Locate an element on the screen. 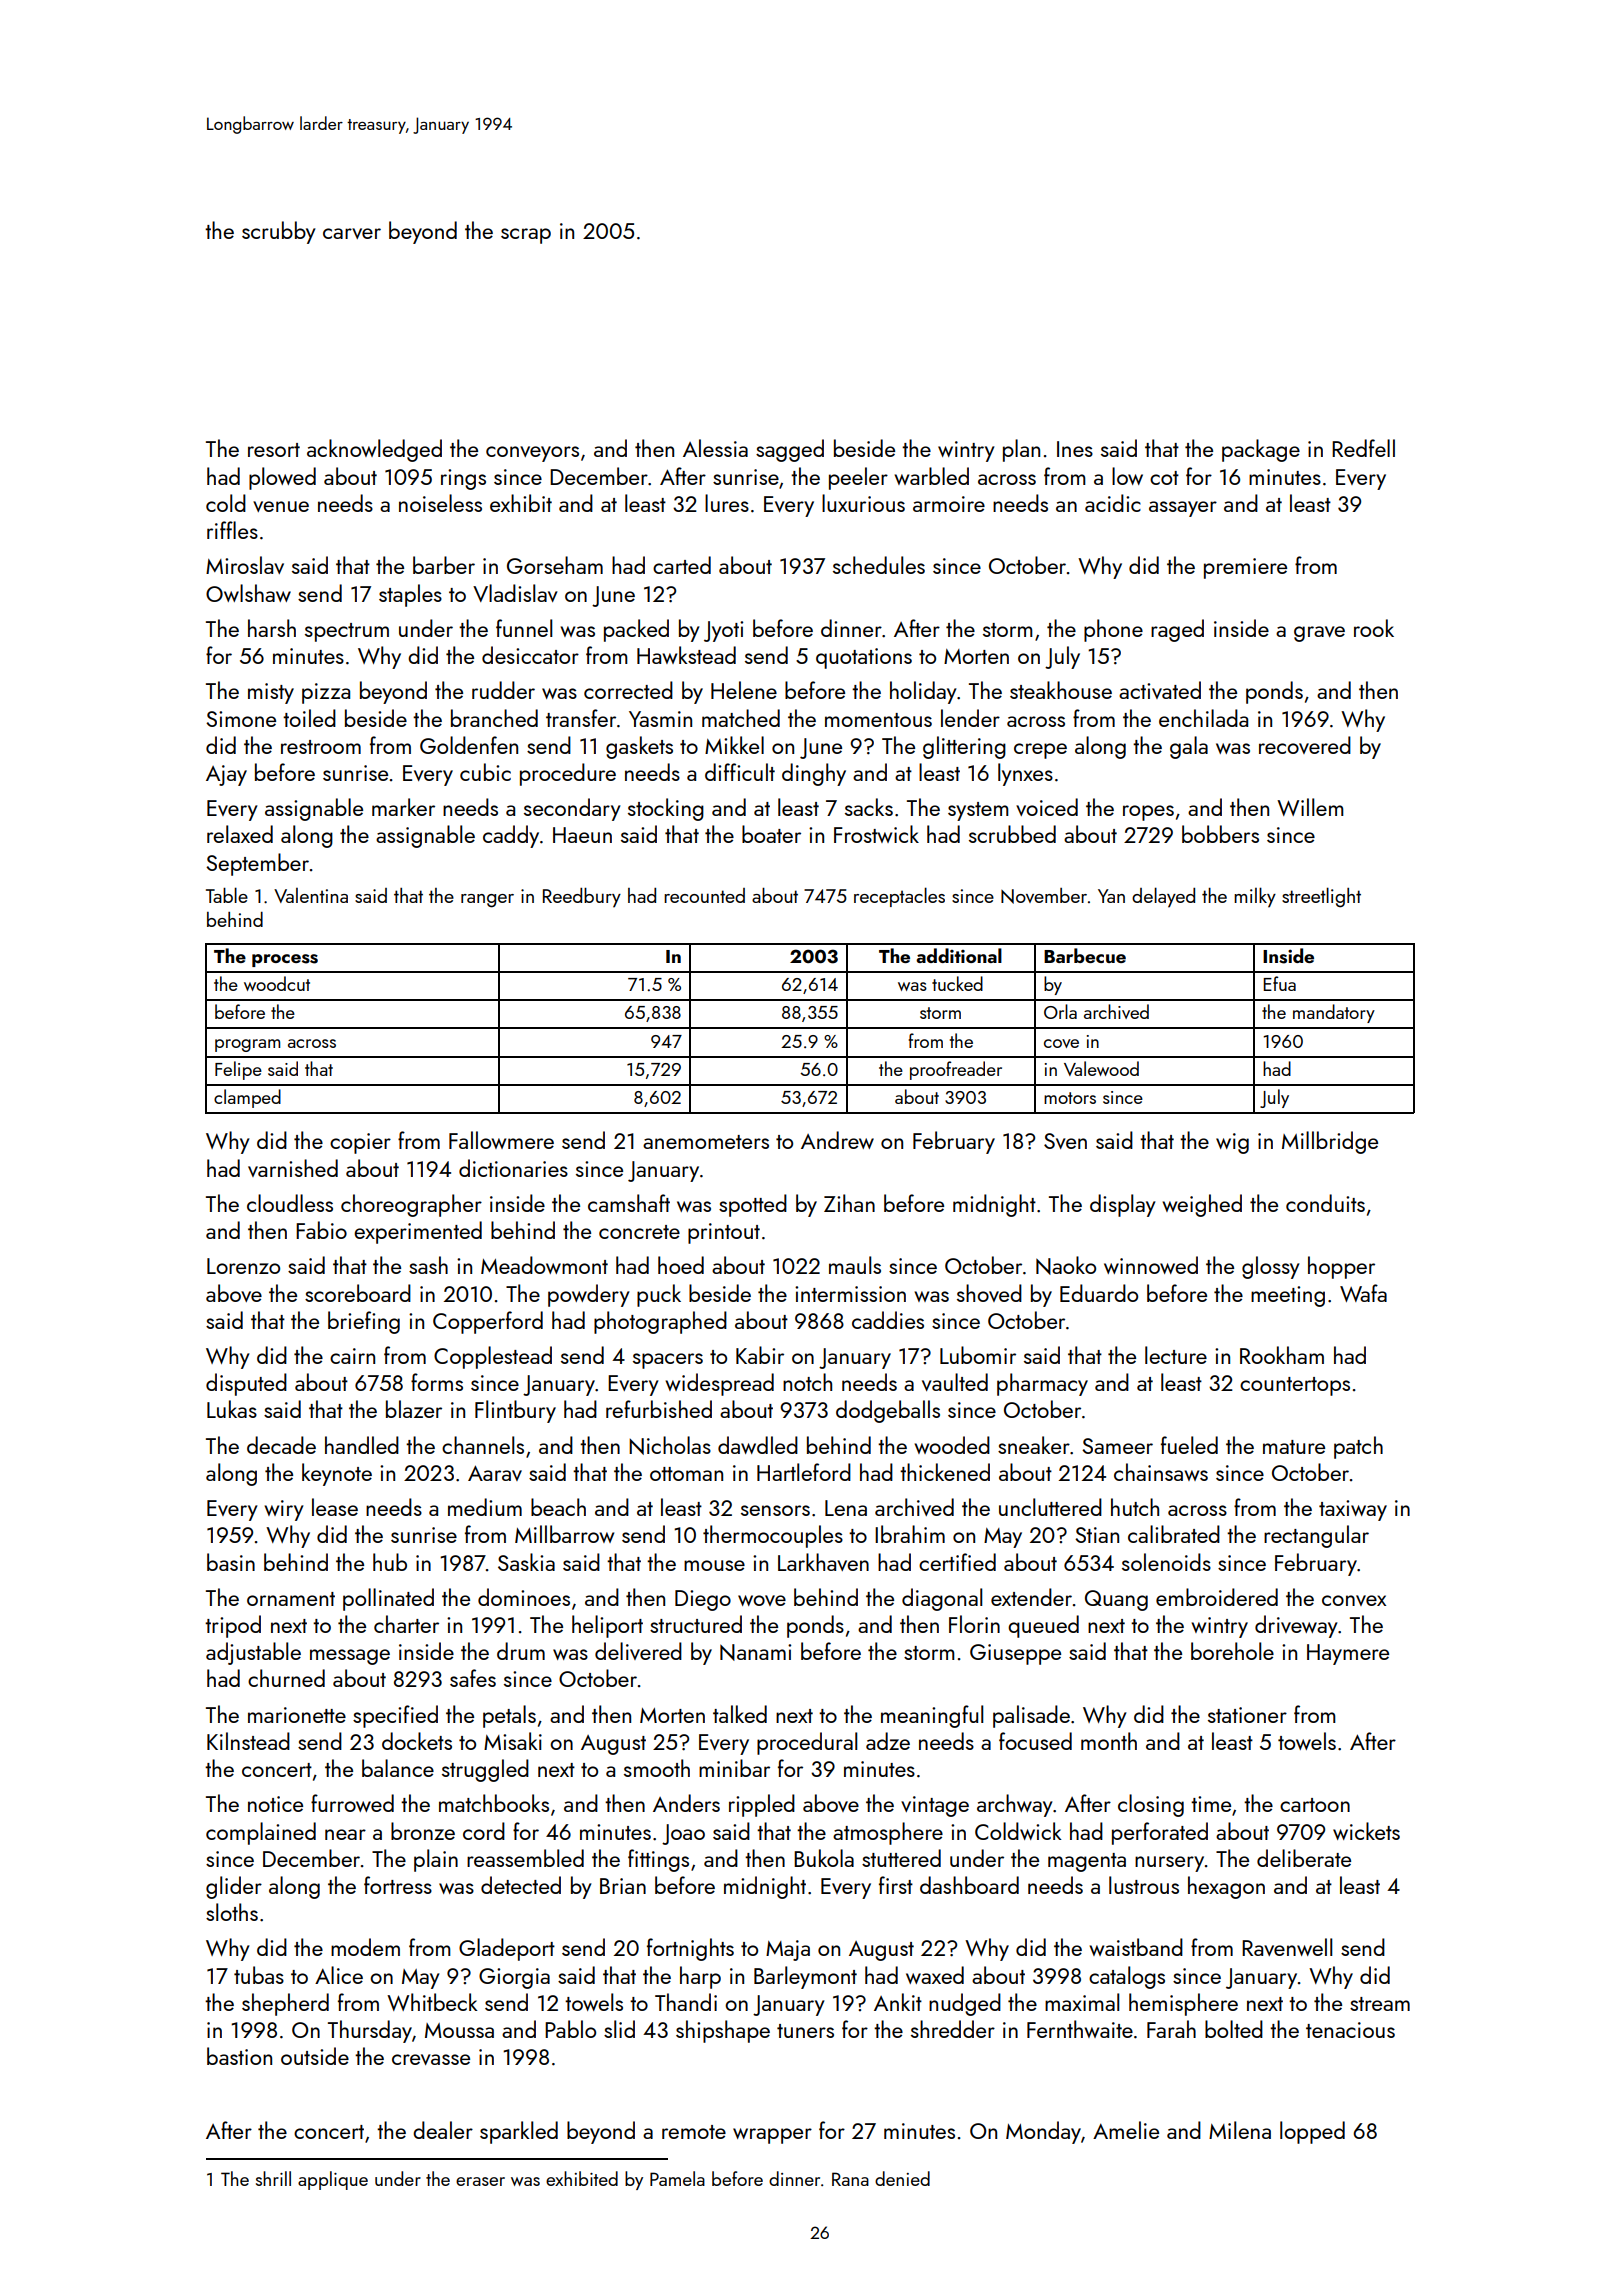 The width and height of the screenshot is (1620, 2292). plan is located at coordinates (1021, 450).
